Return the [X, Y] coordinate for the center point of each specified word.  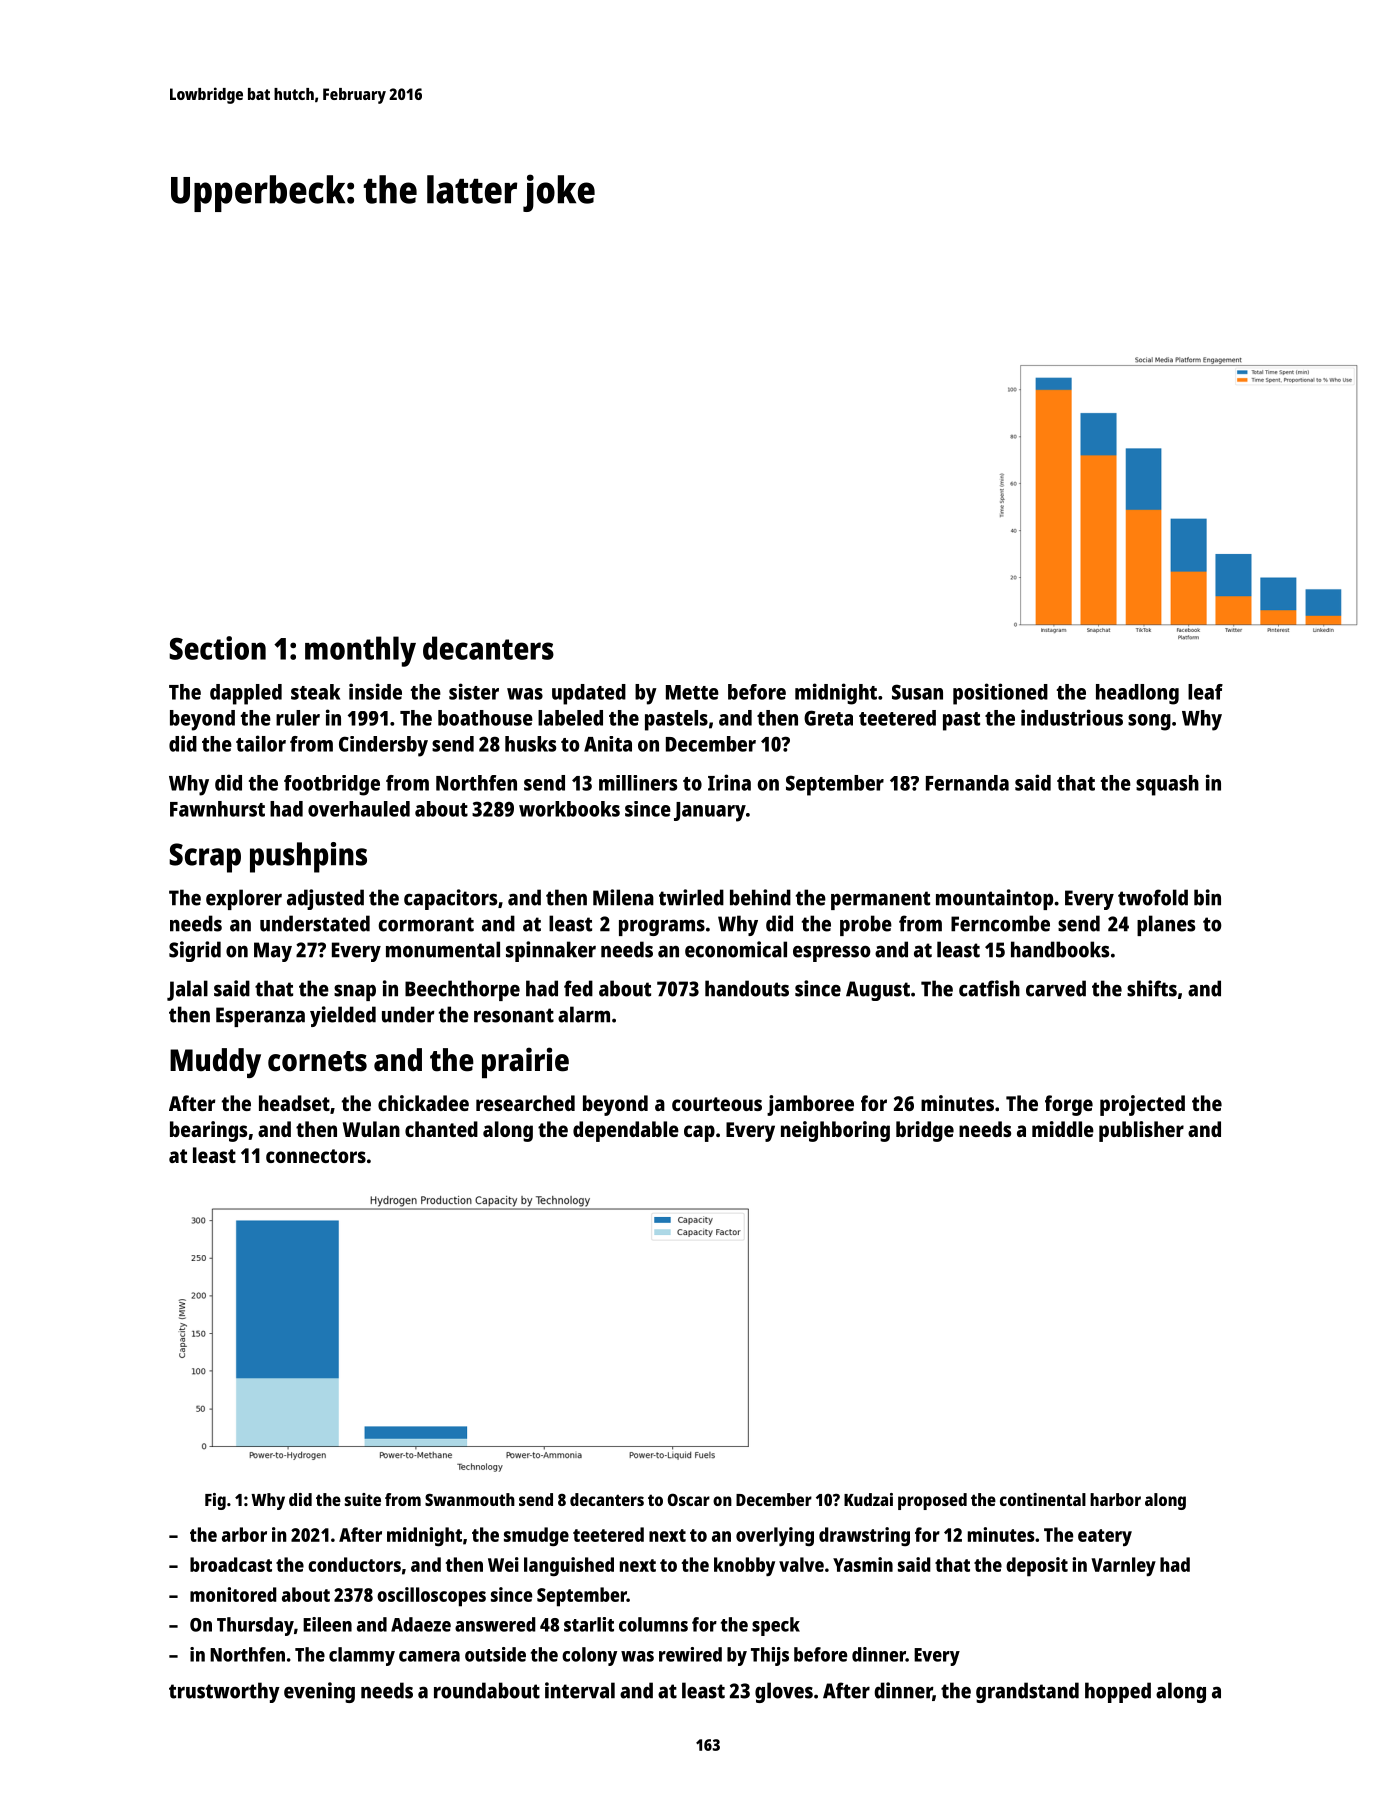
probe [866, 925]
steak [315, 692]
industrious [1072, 717]
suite [363, 1499]
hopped [1118, 1692]
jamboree [810, 1105]
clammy [362, 1656]
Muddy [215, 1063]
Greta [828, 718]
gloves [784, 1692]
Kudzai [868, 1499]
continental [1043, 1499]
